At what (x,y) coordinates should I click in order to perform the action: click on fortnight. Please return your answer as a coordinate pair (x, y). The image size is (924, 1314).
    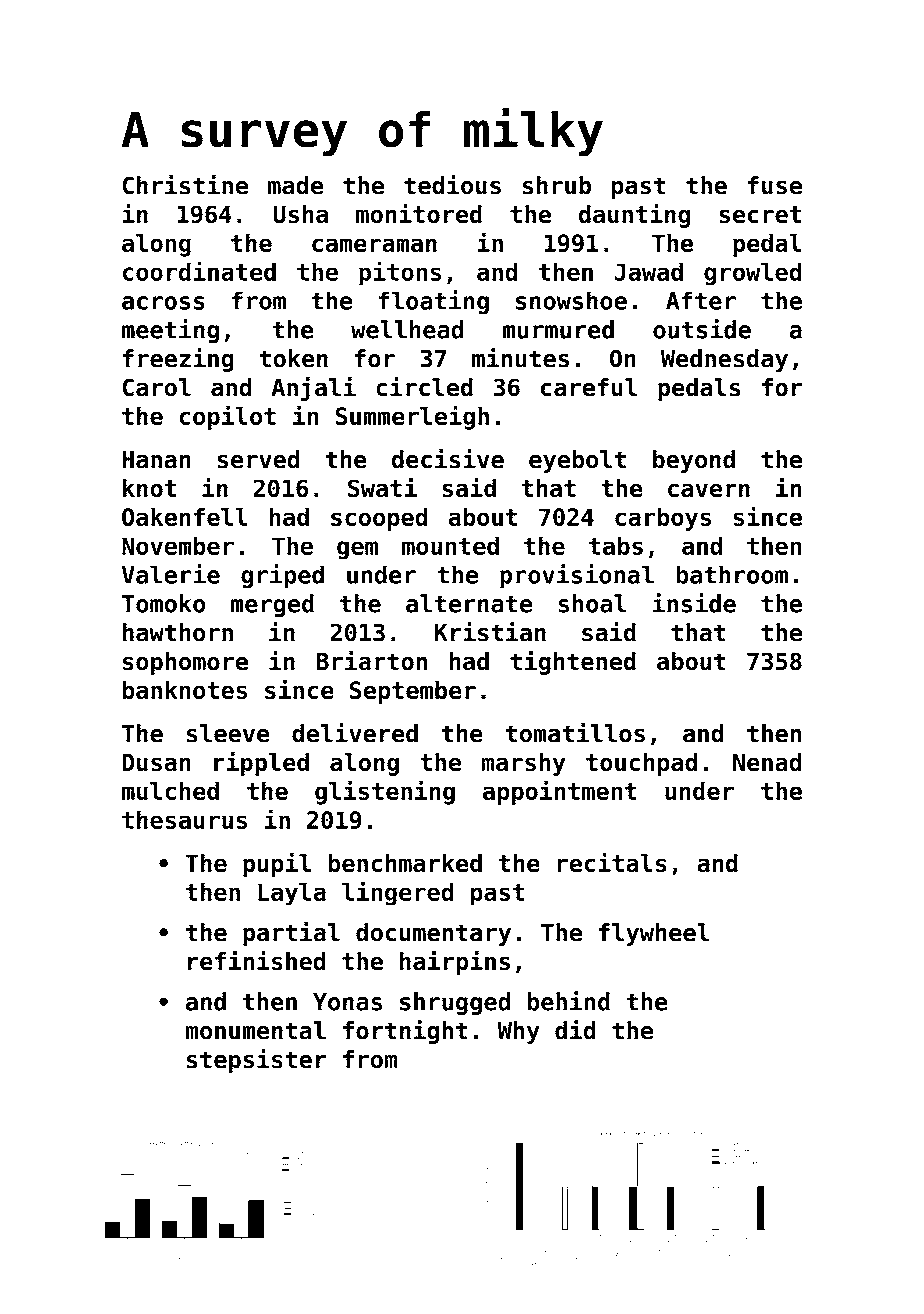
    Looking at the image, I should click on (405, 1032).
